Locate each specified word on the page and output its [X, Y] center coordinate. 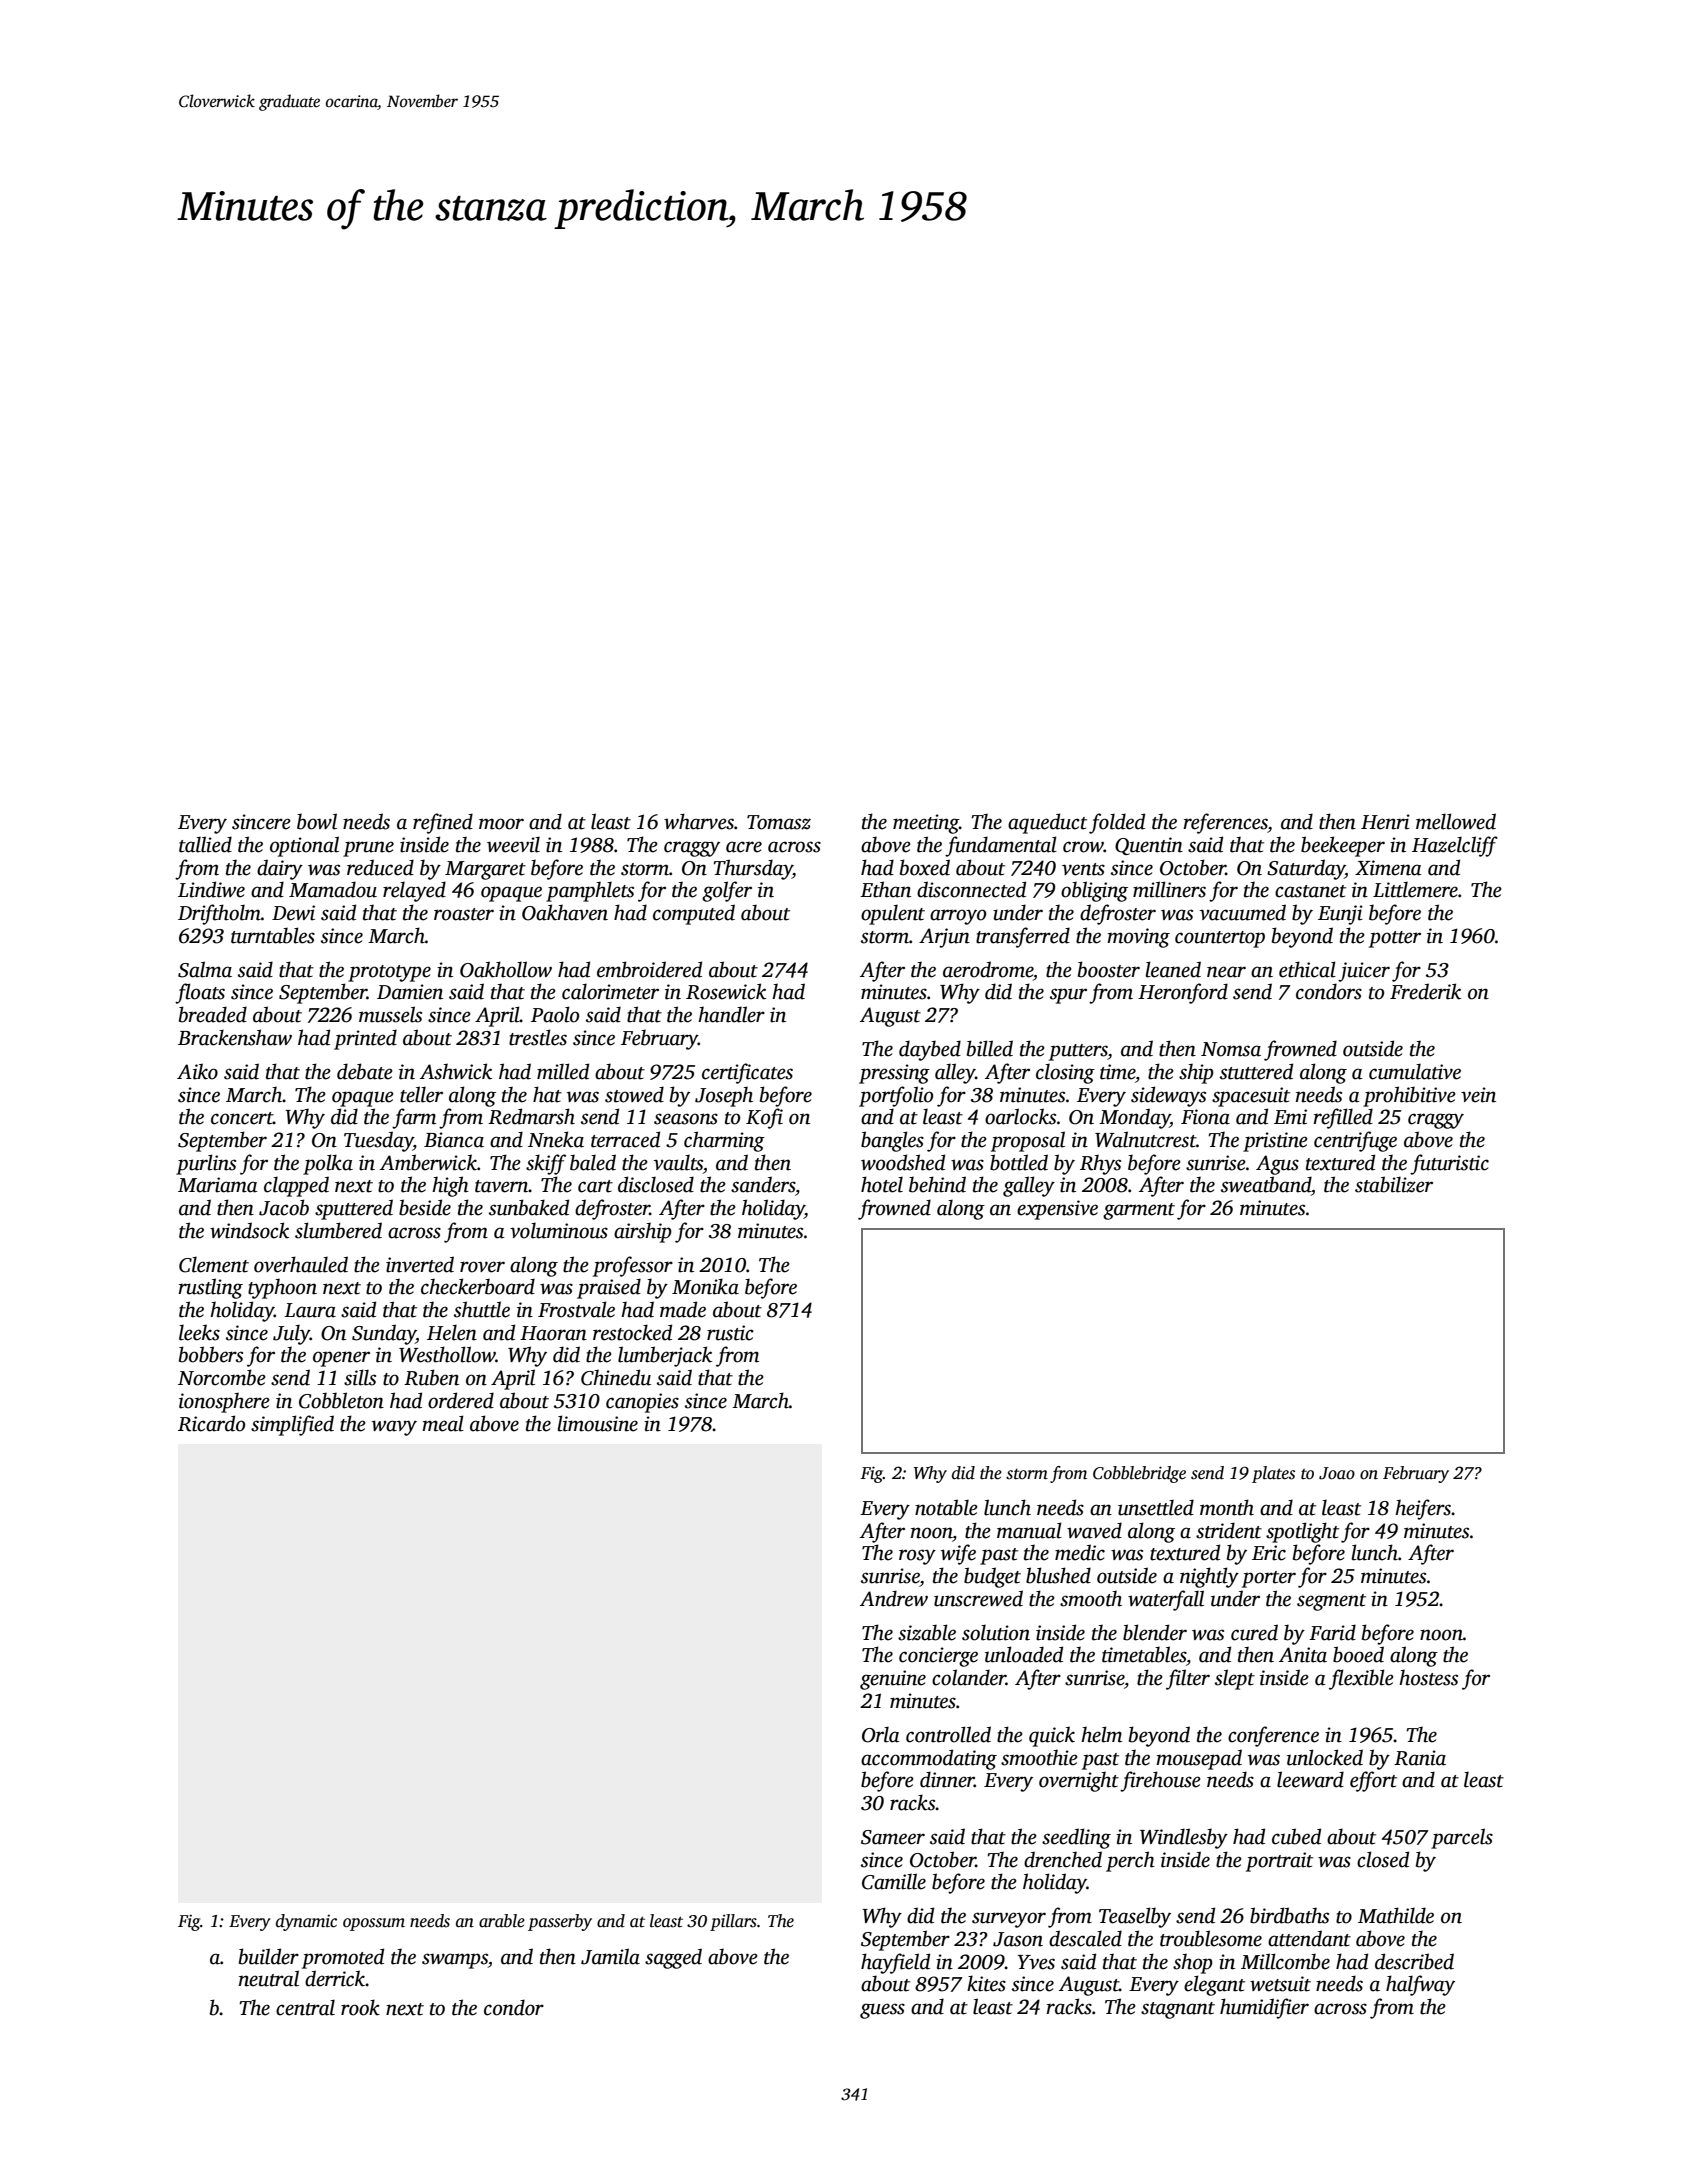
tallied [205, 844]
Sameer [893, 1837]
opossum [374, 1924]
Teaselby [1135, 1917]
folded [1117, 823]
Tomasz [779, 822]
